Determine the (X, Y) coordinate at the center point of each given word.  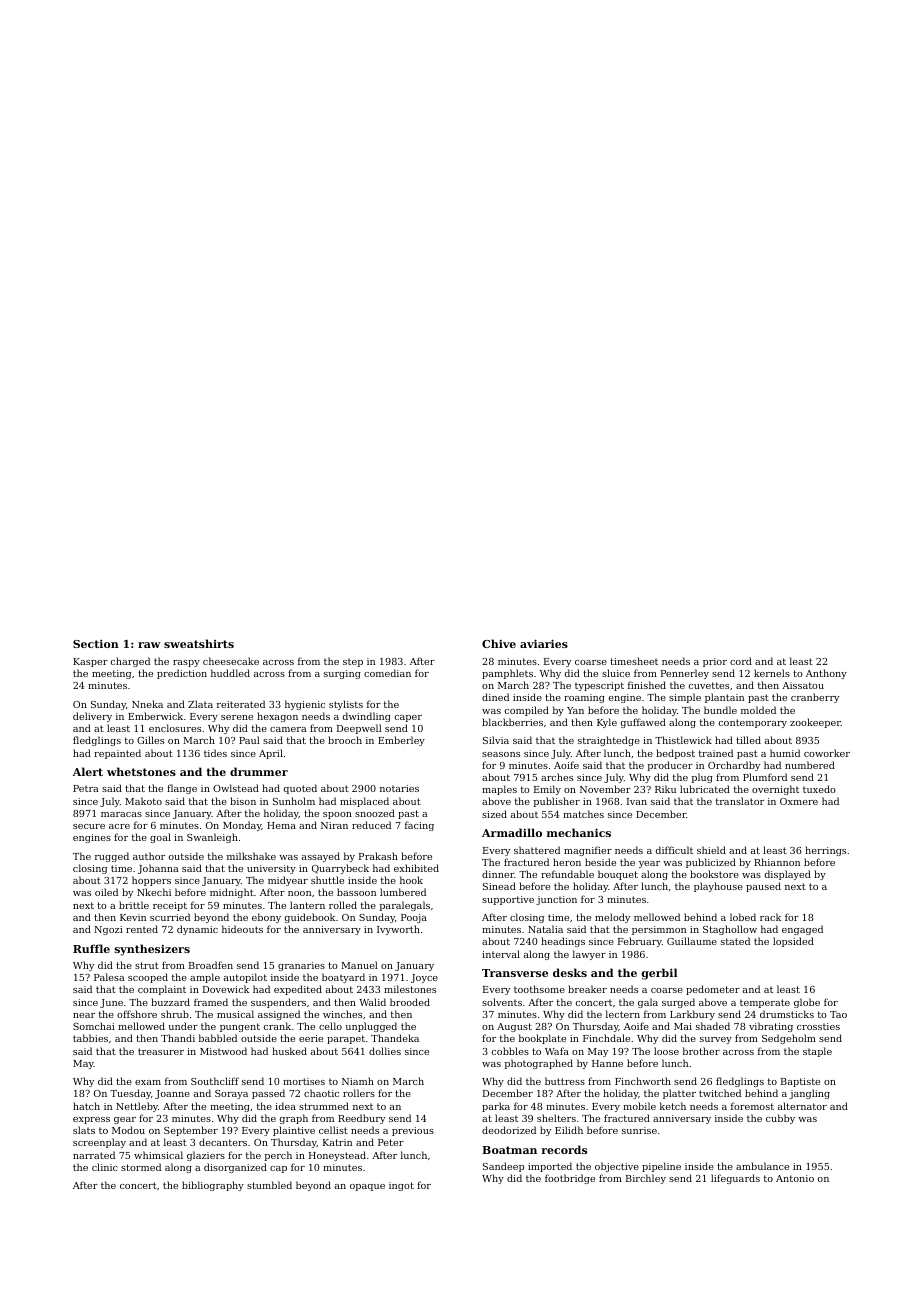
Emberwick (155, 716)
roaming (584, 698)
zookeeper (815, 723)
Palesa (109, 977)
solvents (502, 1002)
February (640, 942)
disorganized (235, 1168)
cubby (780, 1119)
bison (243, 801)
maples (499, 790)
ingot (401, 1186)
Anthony (826, 674)
